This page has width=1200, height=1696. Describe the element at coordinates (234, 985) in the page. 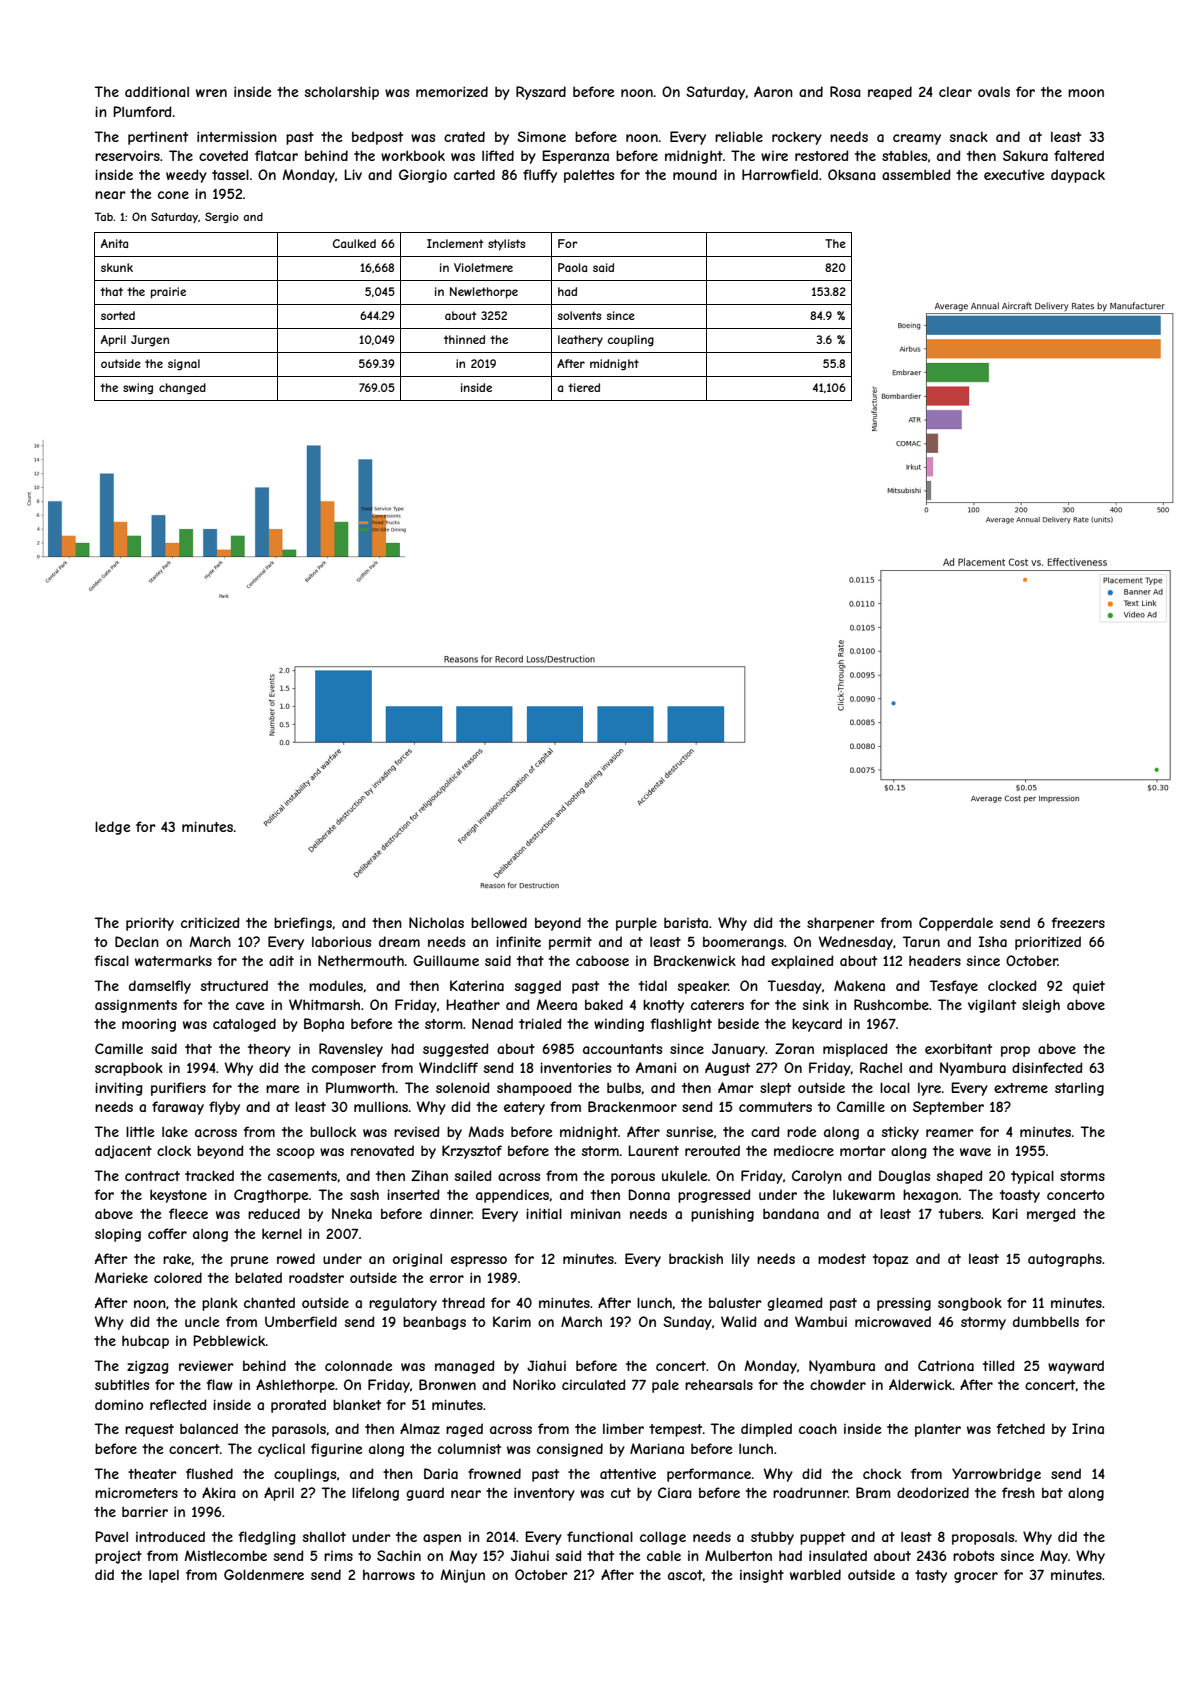

I see `structured` at that location.
